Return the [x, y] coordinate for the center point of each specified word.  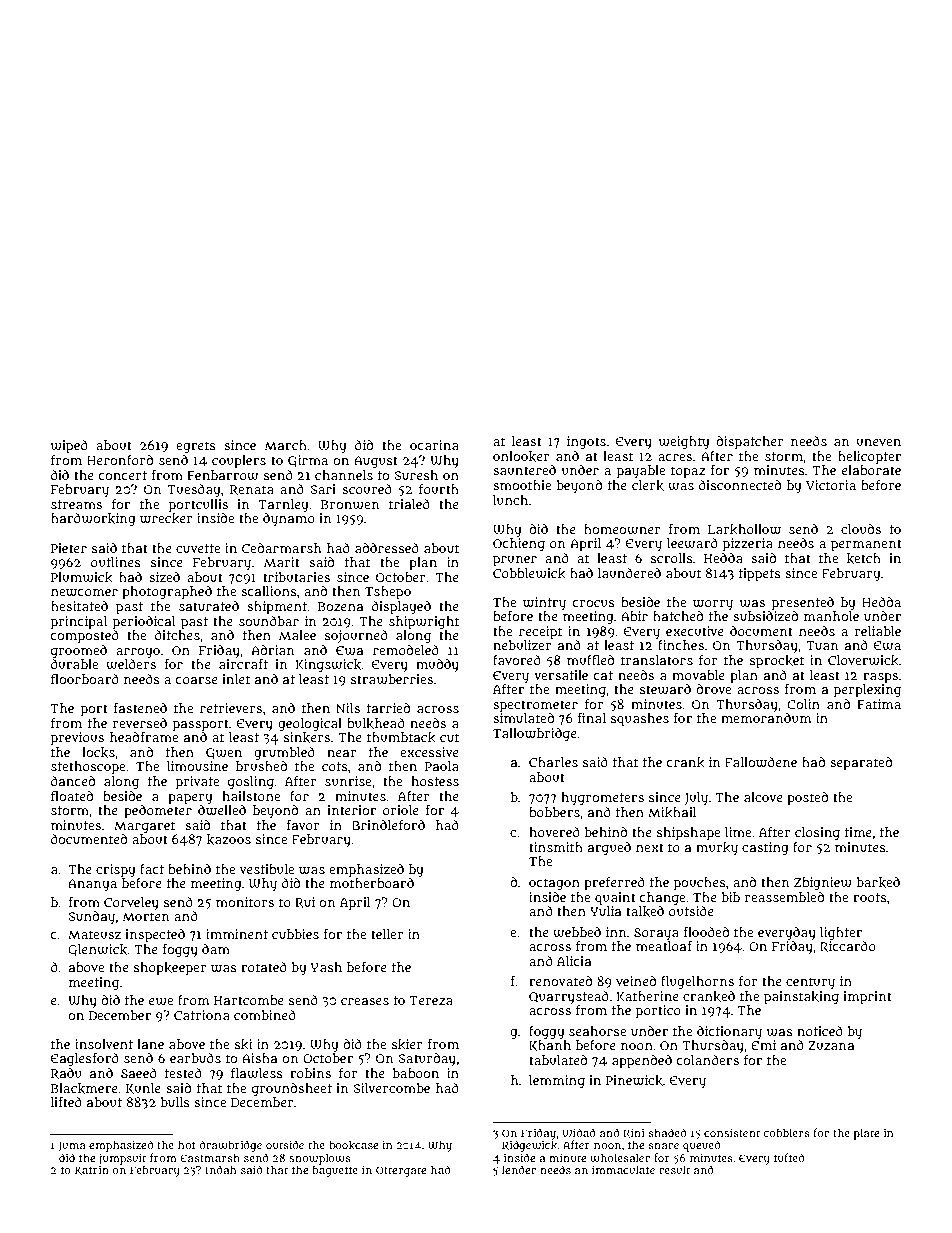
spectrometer [535, 706]
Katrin [92, 1170]
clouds [861, 529]
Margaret [144, 827]
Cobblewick [529, 573]
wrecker [166, 518]
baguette [335, 1171]
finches [681, 645]
